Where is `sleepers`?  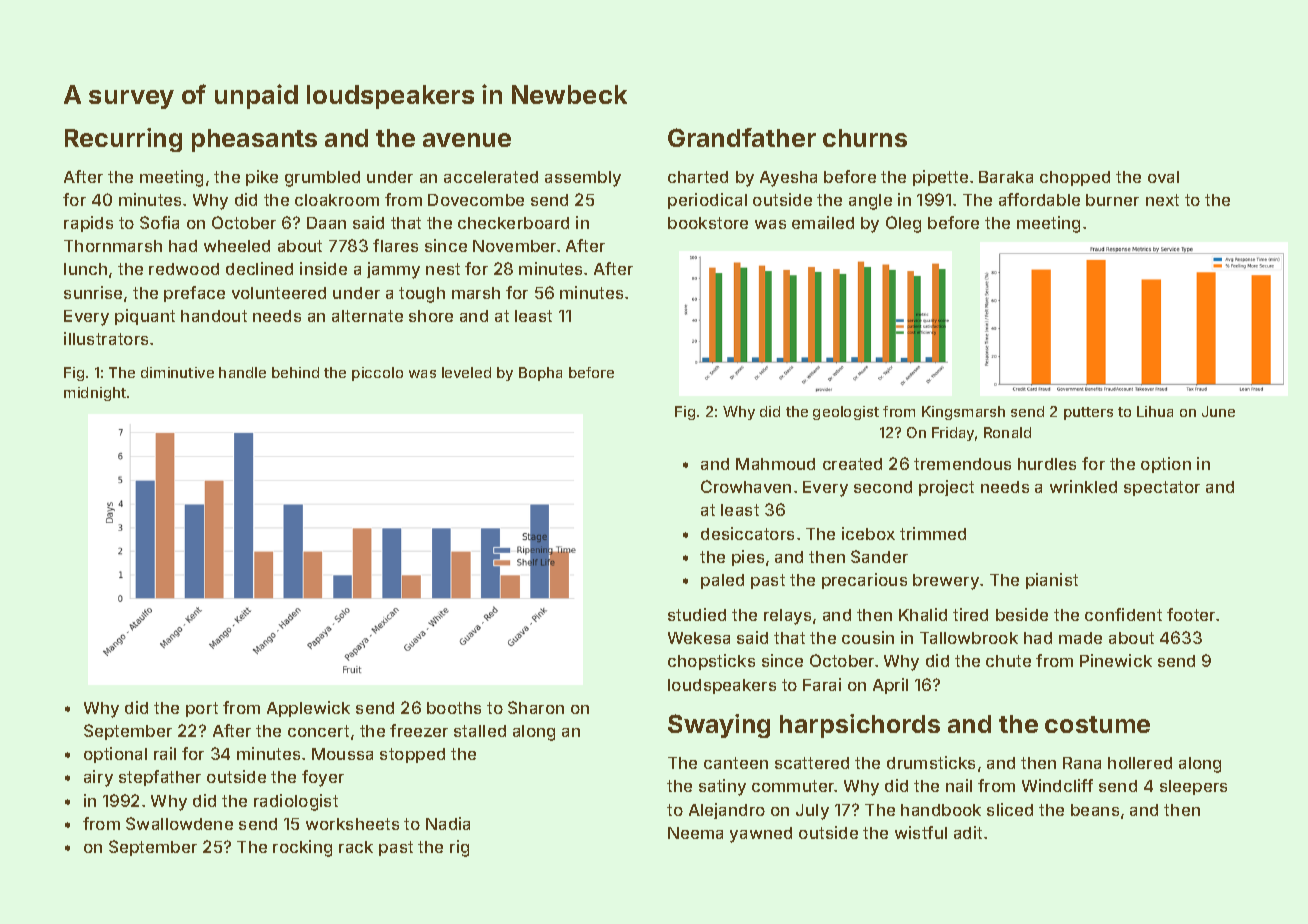 sleepers is located at coordinates (1193, 787).
